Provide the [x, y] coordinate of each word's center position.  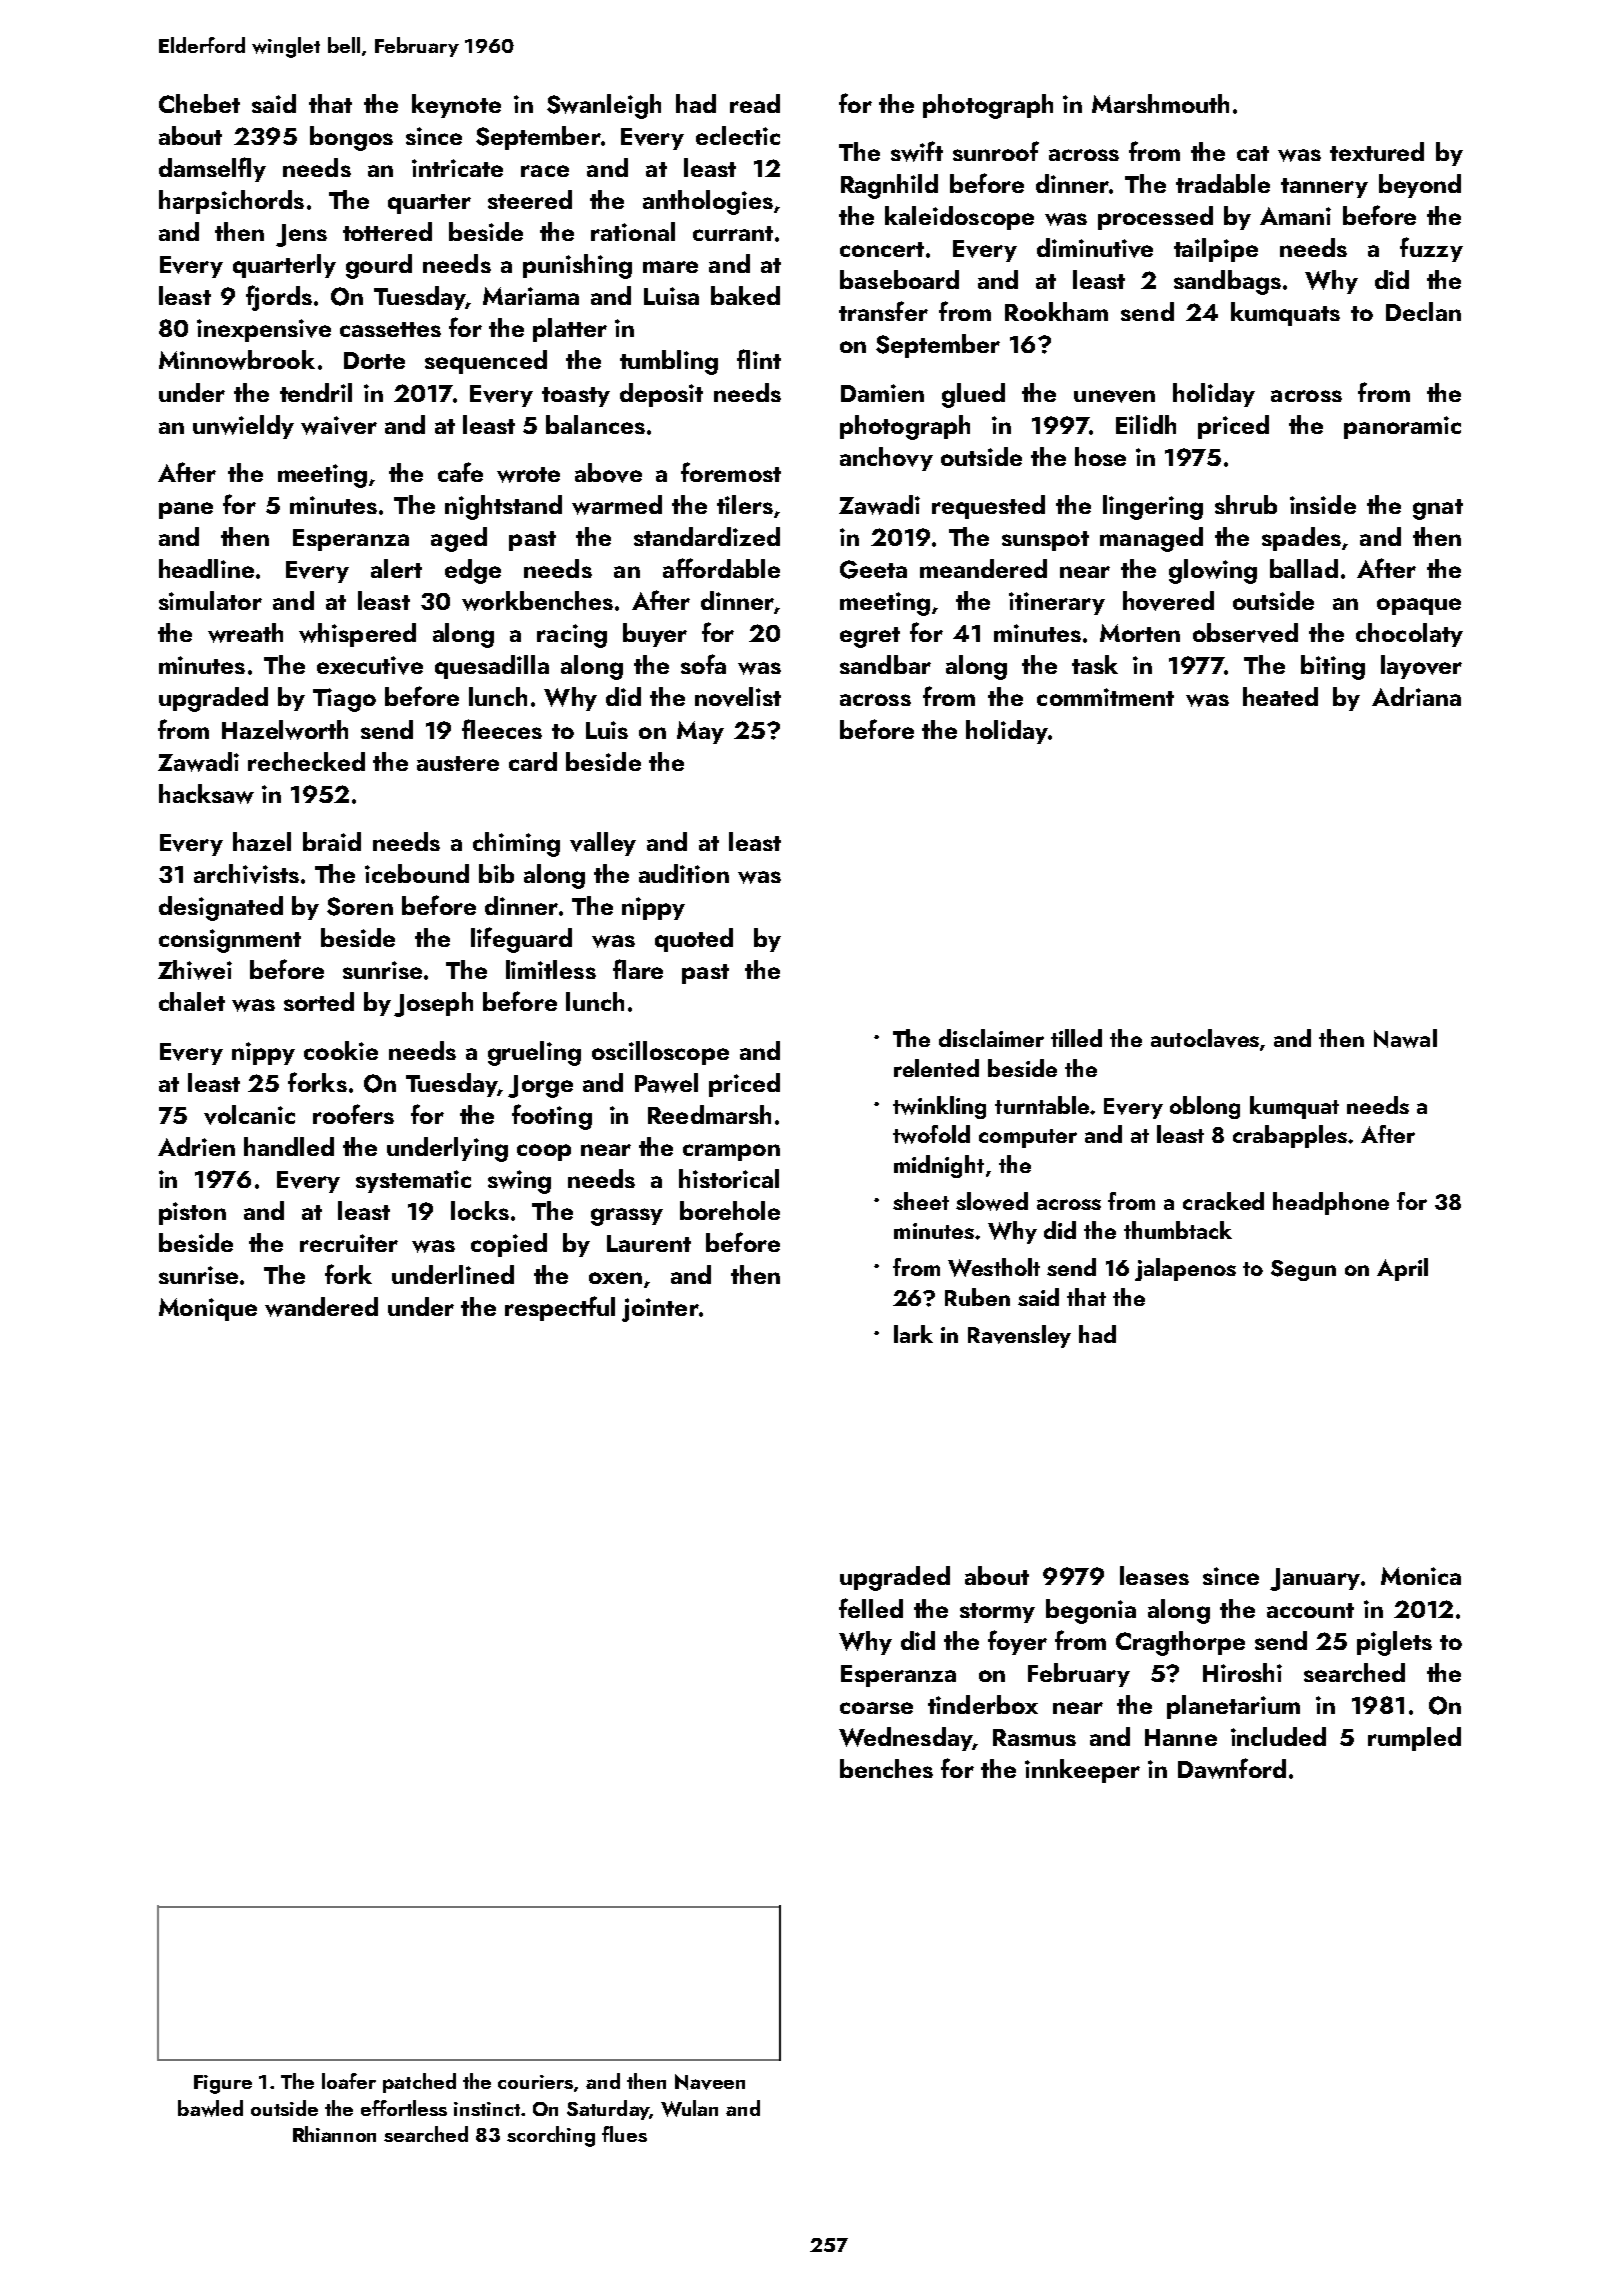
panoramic [1402, 427]
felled [871, 1608]
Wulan [689, 2108]
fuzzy [1431, 249]
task [1095, 664]
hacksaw [206, 794]
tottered [387, 231]
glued [973, 395]
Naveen [710, 2082]
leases [1154, 1575]
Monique [208, 1309]
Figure [223, 2084]
